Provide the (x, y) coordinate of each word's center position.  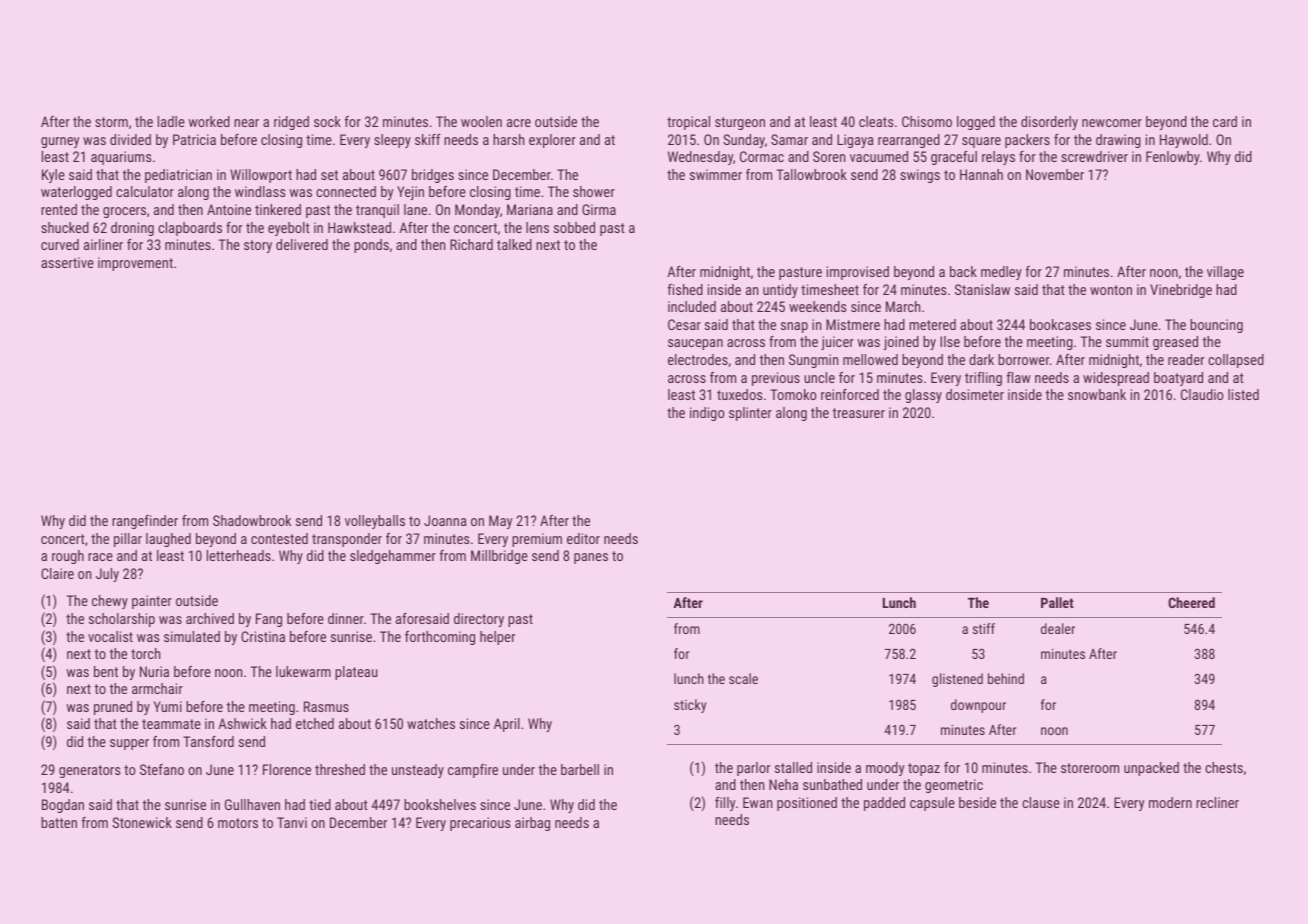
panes (591, 558)
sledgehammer (393, 557)
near (246, 123)
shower (594, 191)
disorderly (1049, 123)
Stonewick (142, 822)
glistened (957, 680)
